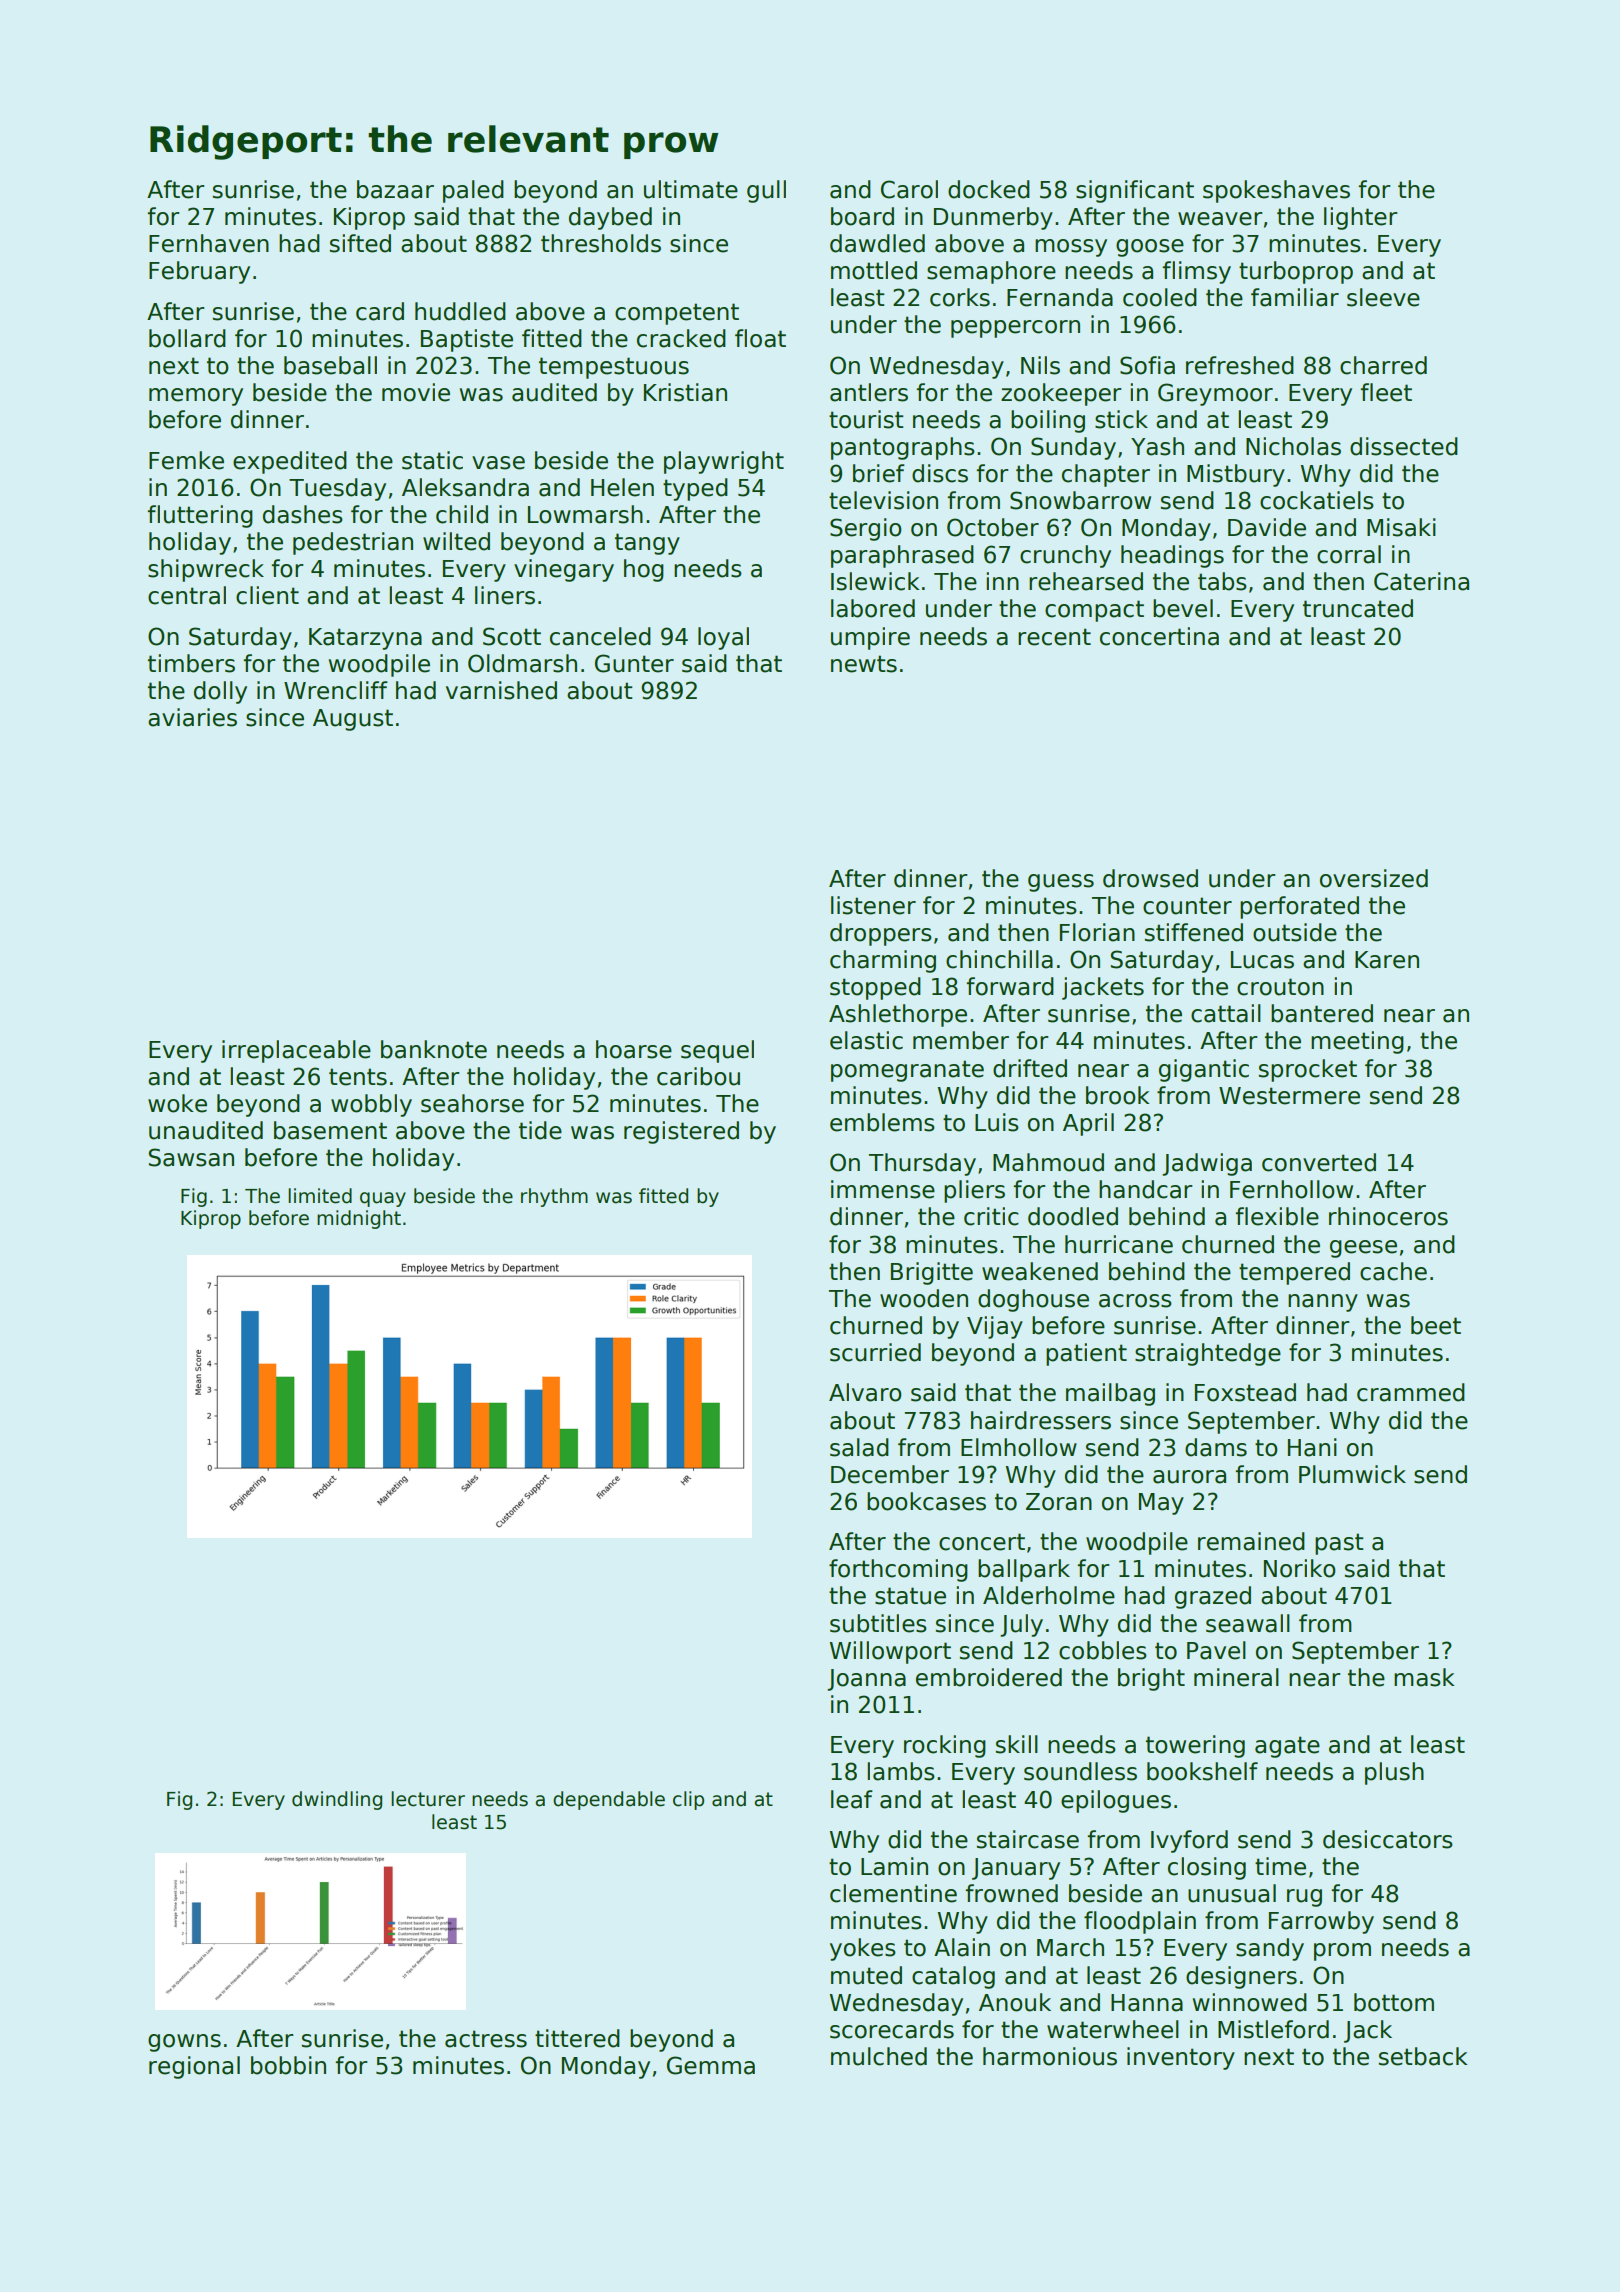 This screenshot has width=1620, height=2292. I want to click on gowns, so click(184, 2043).
